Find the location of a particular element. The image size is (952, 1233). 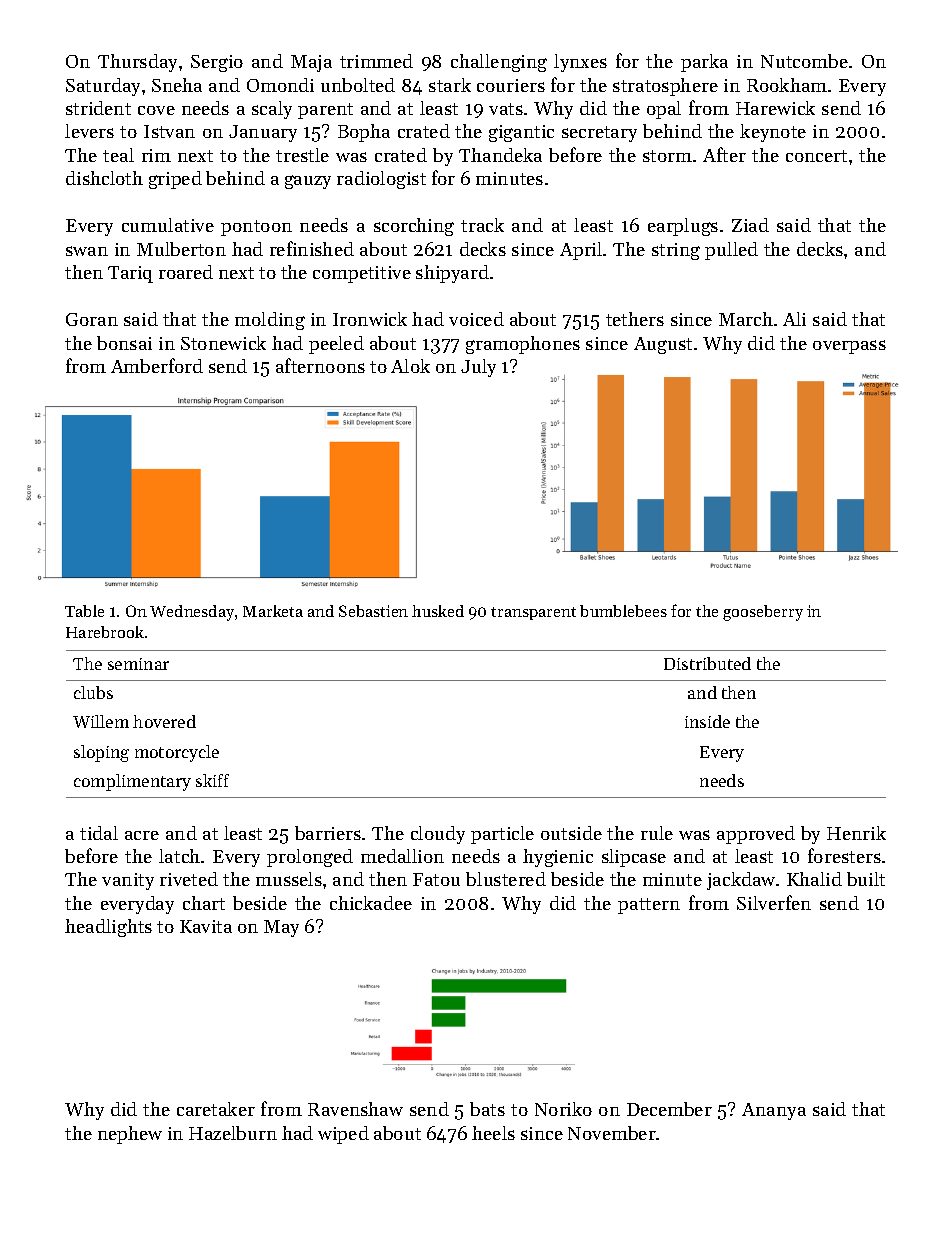

Ananya is located at coordinates (774, 1111).
